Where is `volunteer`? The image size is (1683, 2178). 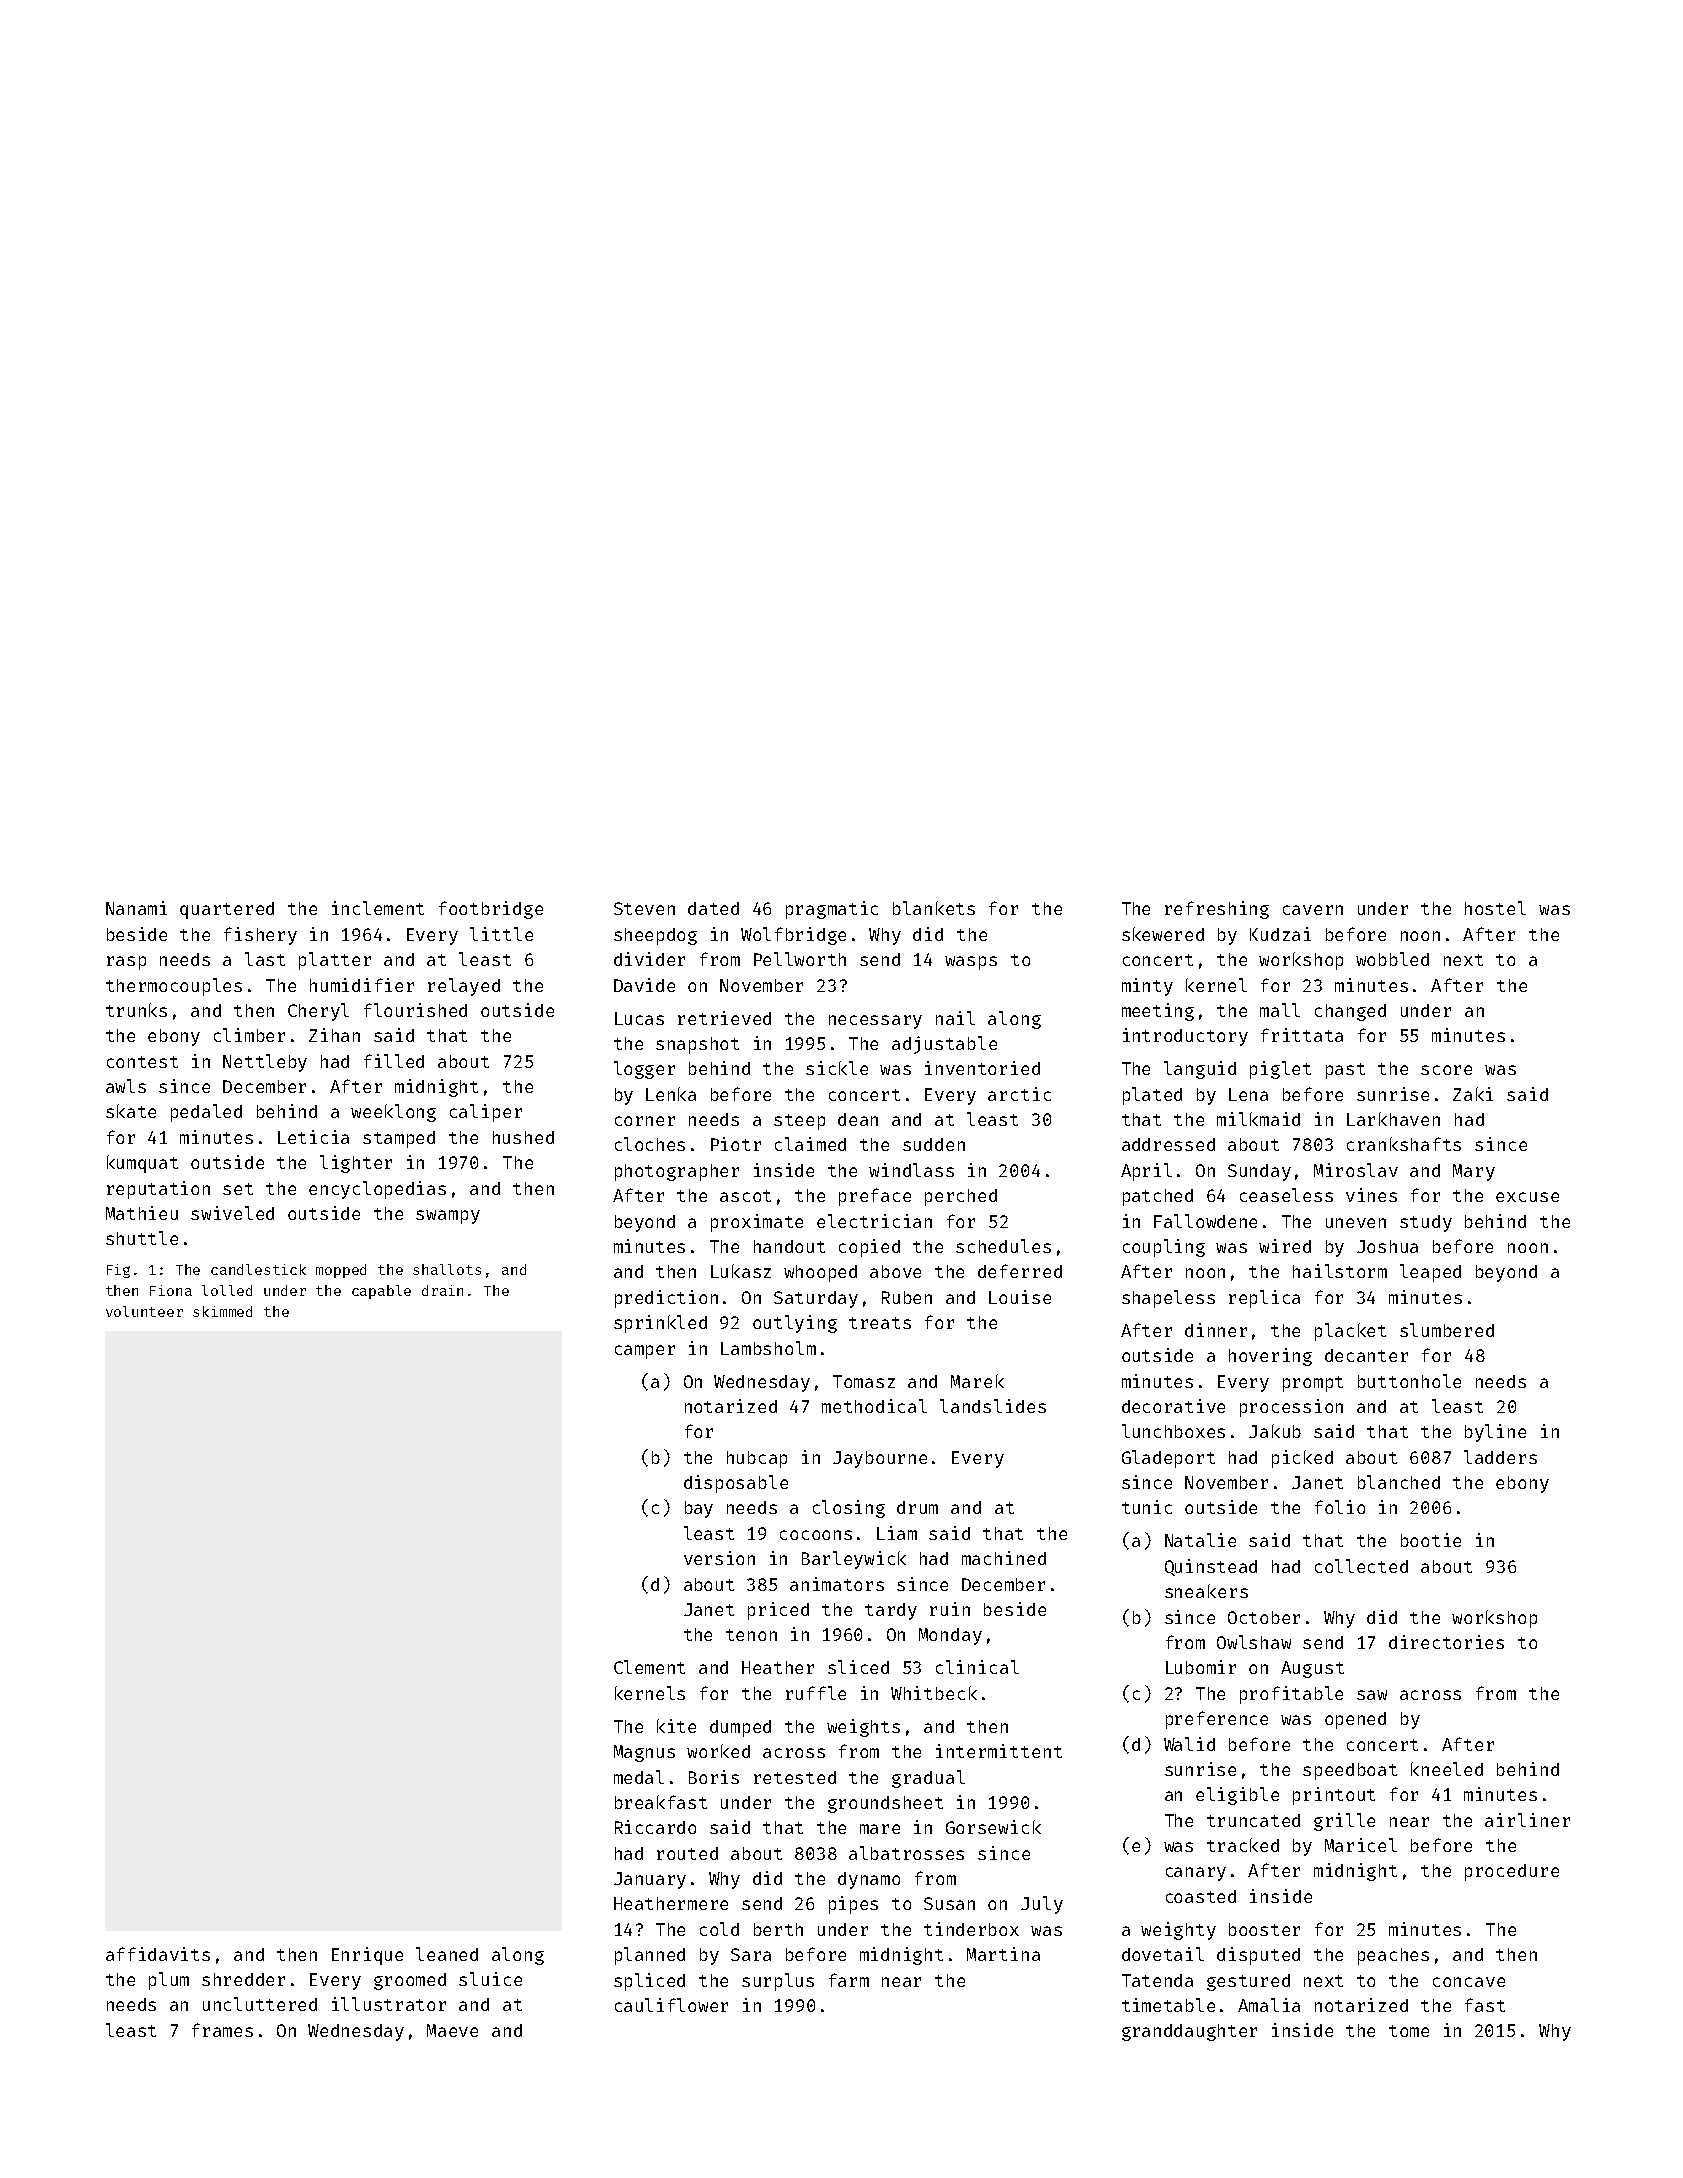 volunteer is located at coordinates (144, 1311).
